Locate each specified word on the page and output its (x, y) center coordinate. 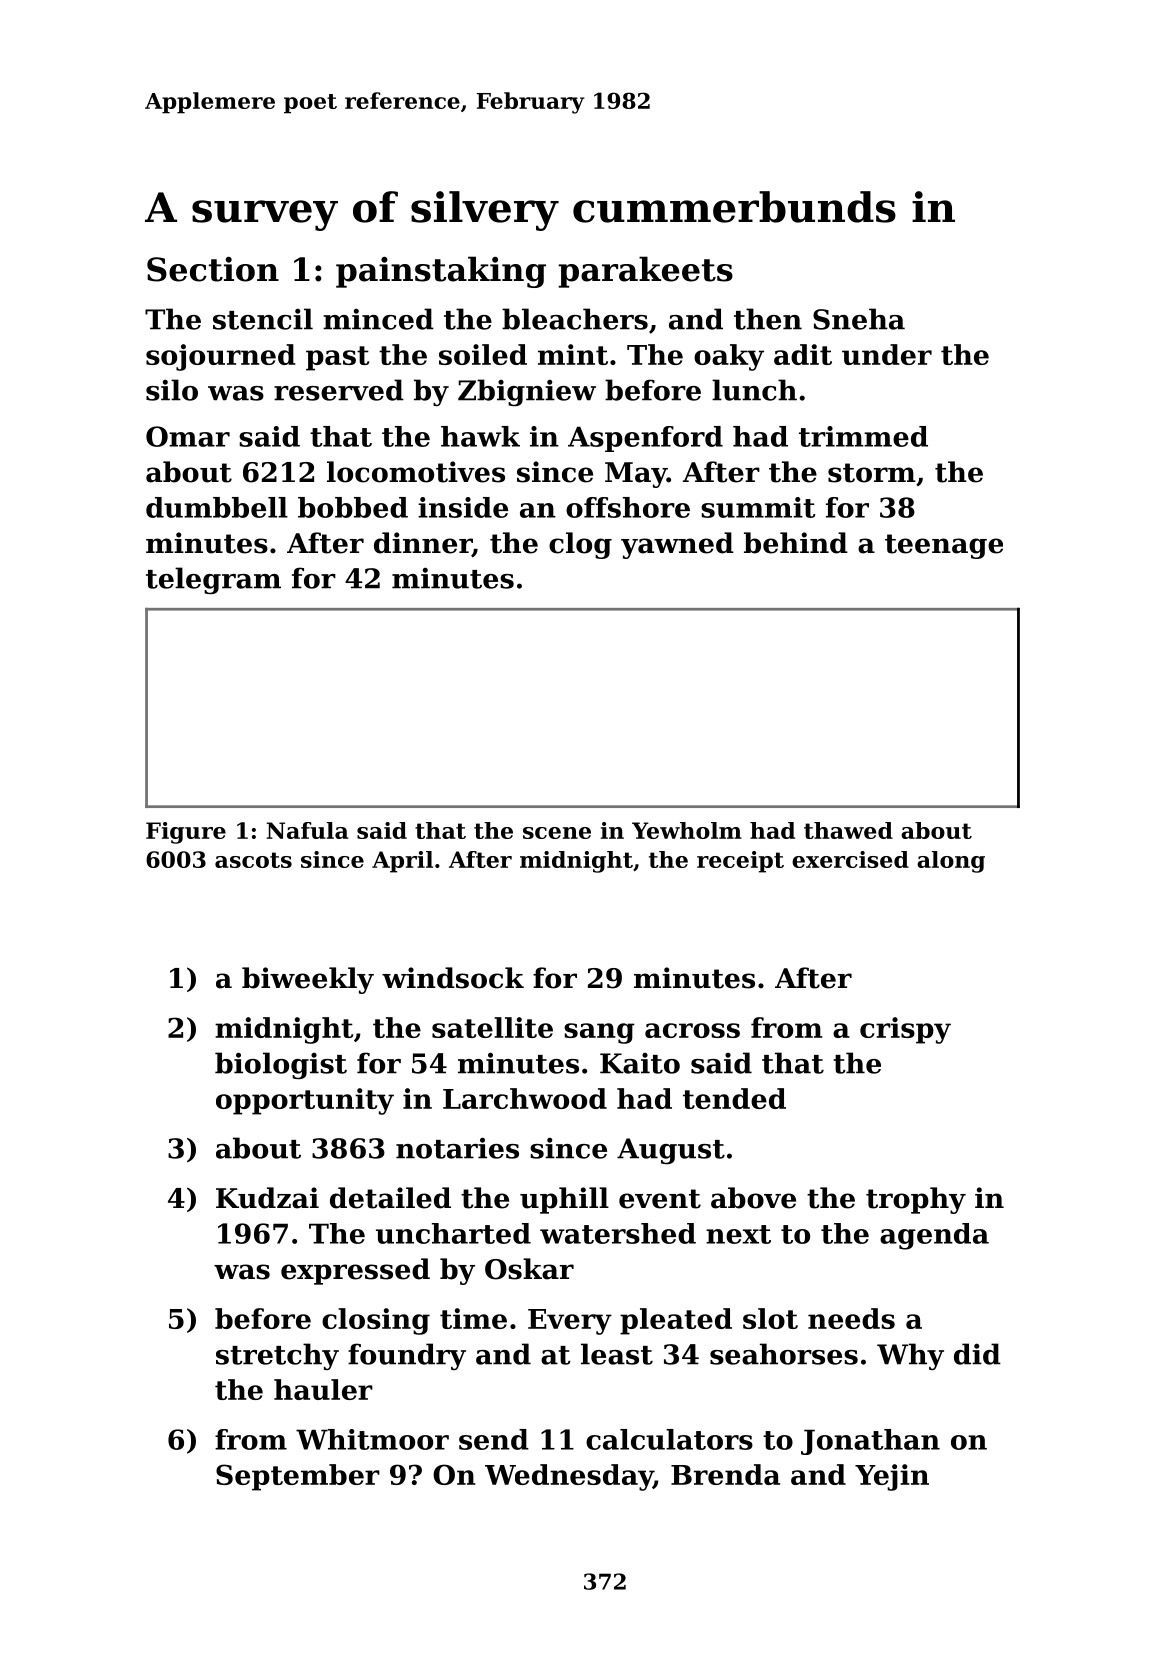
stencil (263, 319)
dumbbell (217, 507)
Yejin (892, 1477)
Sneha (859, 319)
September (298, 1477)
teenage (944, 546)
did (977, 1354)
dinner (423, 544)
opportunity (305, 1101)
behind (796, 543)
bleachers (575, 319)
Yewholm (687, 830)
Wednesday (569, 1477)
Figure (186, 833)
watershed (618, 1233)
